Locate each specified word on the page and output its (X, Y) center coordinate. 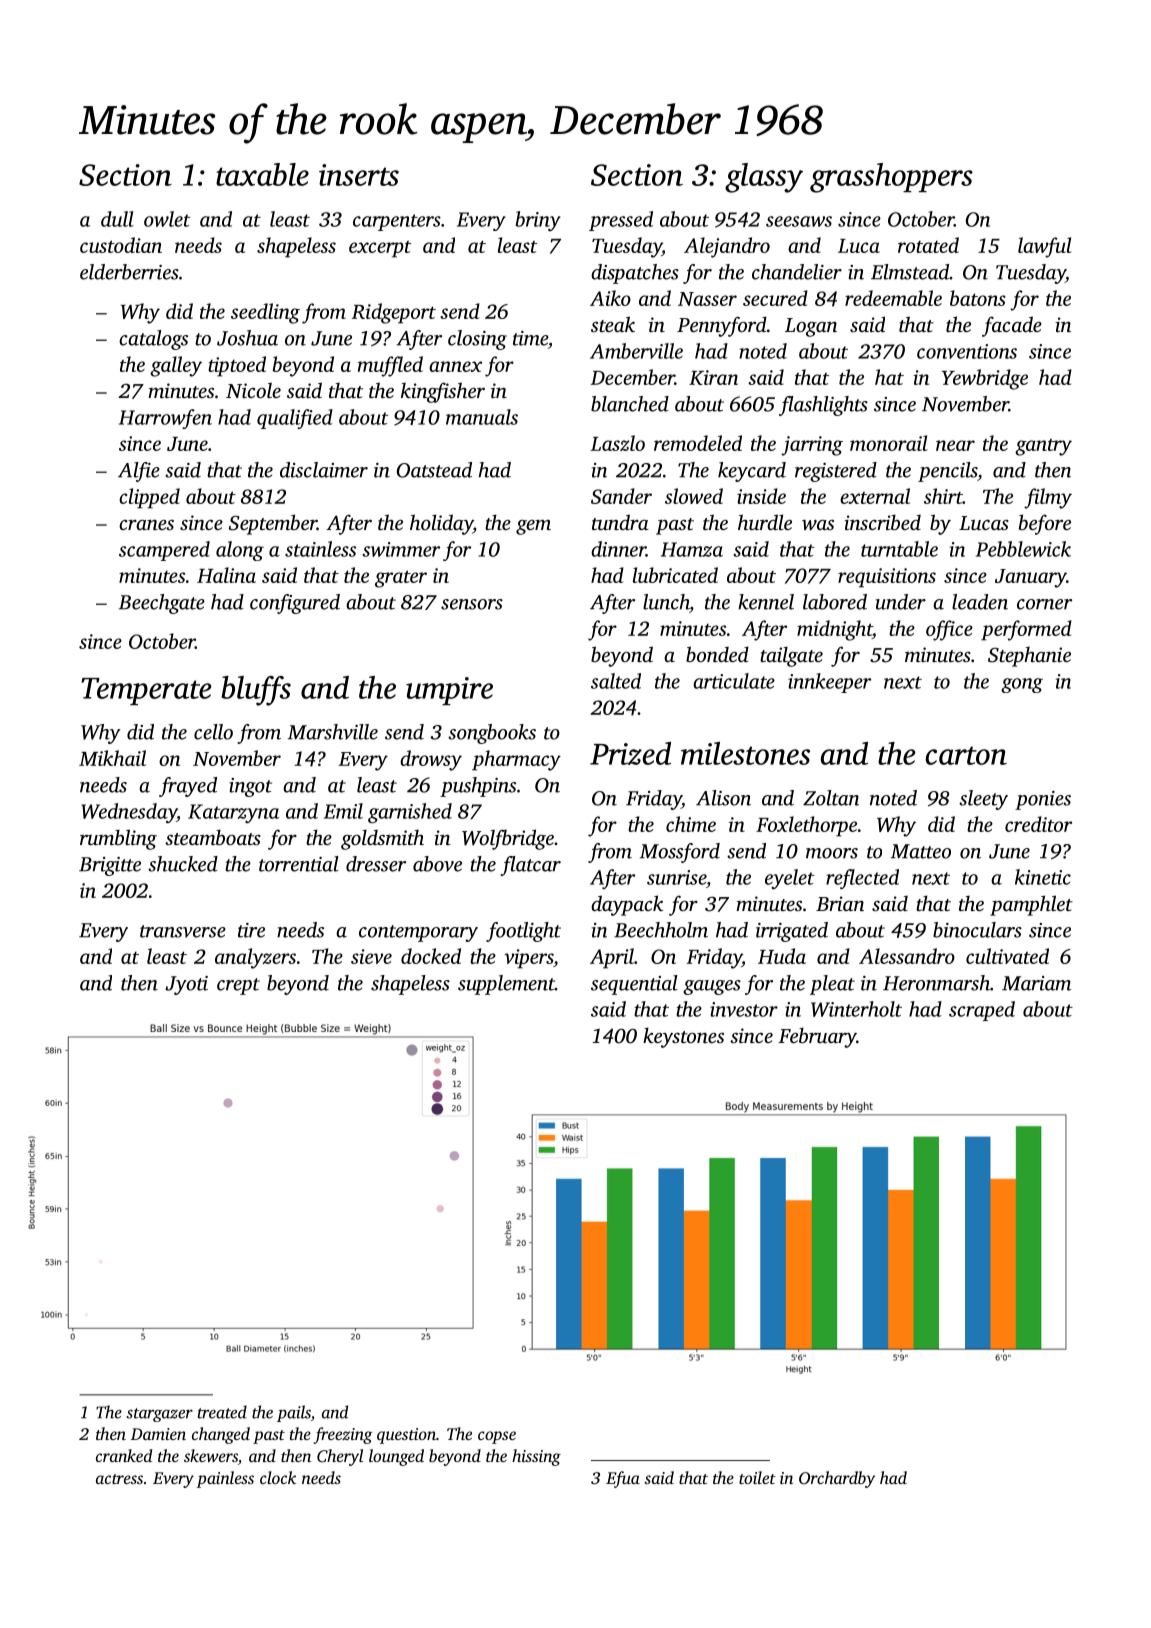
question (406, 1436)
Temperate (146, 691)
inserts (359, 175)
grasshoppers (891, 178)
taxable (262, 174)
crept (238, 986)
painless (225, 1479)
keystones (683, 1037)
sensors (472, 604)
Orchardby (837, 1479)
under (901, 602)
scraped (982, 1011)
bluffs (256, 691)
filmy (1048, 498)
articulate (734, 681)
